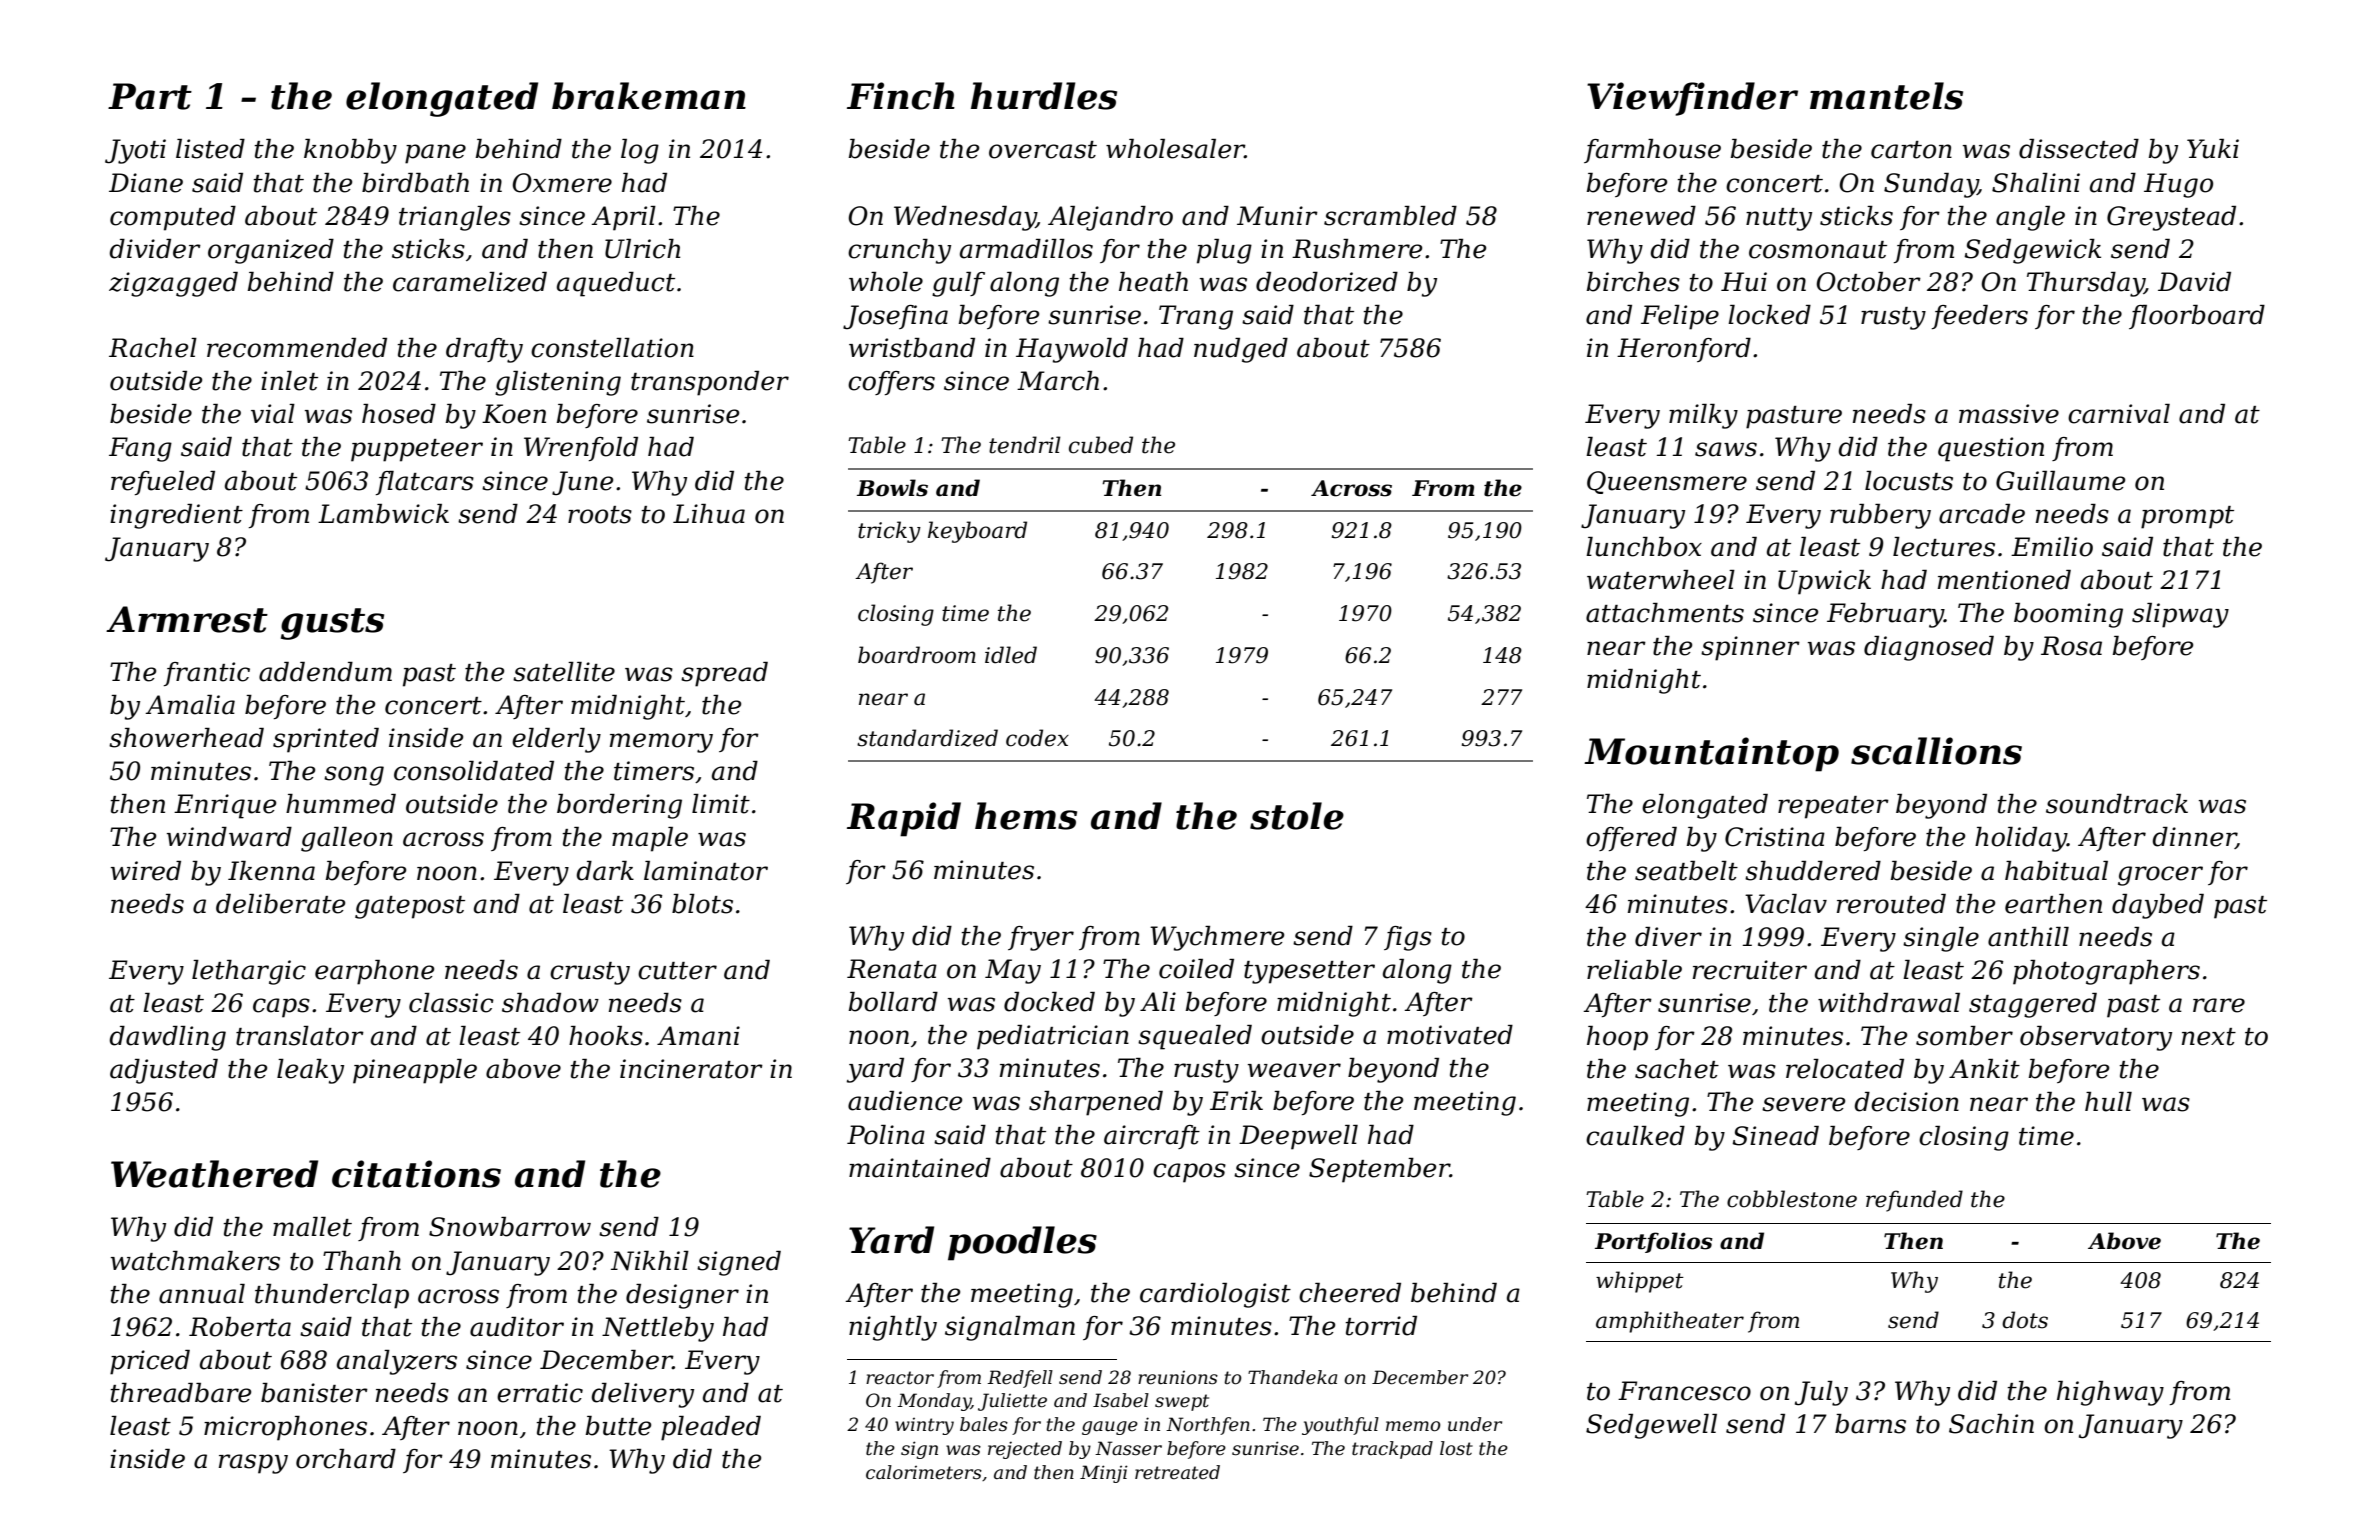  I want to click on sachet, so click(1677, 1069).
